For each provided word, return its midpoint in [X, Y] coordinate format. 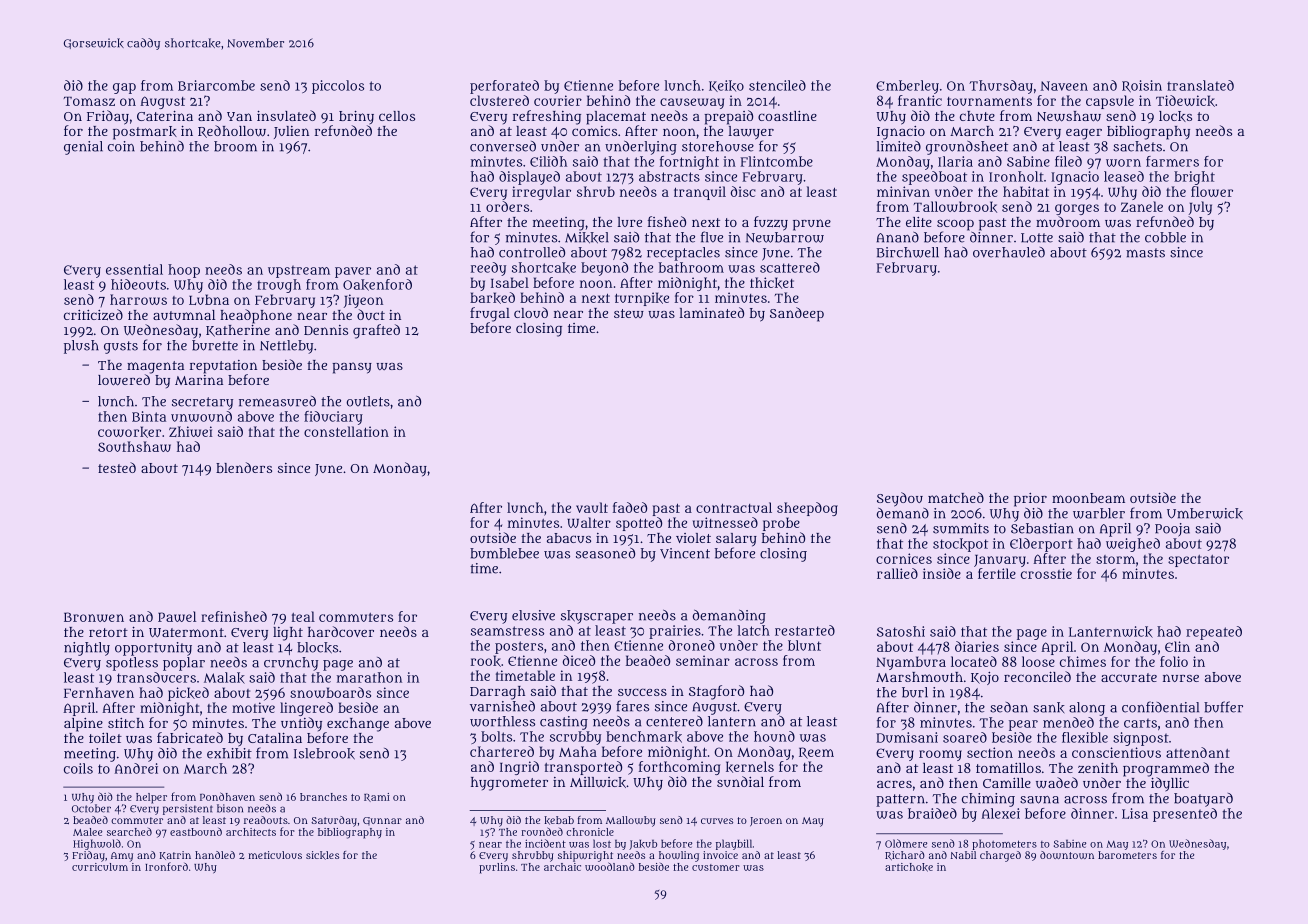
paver [353, 272]
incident [545, 843]
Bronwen [94, 617]
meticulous [275, 855]
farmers [1172, 161]
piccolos [338, 87]
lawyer [751, 133]
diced [579, 660]
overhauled [1009, 252]
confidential [1160, 707]
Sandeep [797, 314]
